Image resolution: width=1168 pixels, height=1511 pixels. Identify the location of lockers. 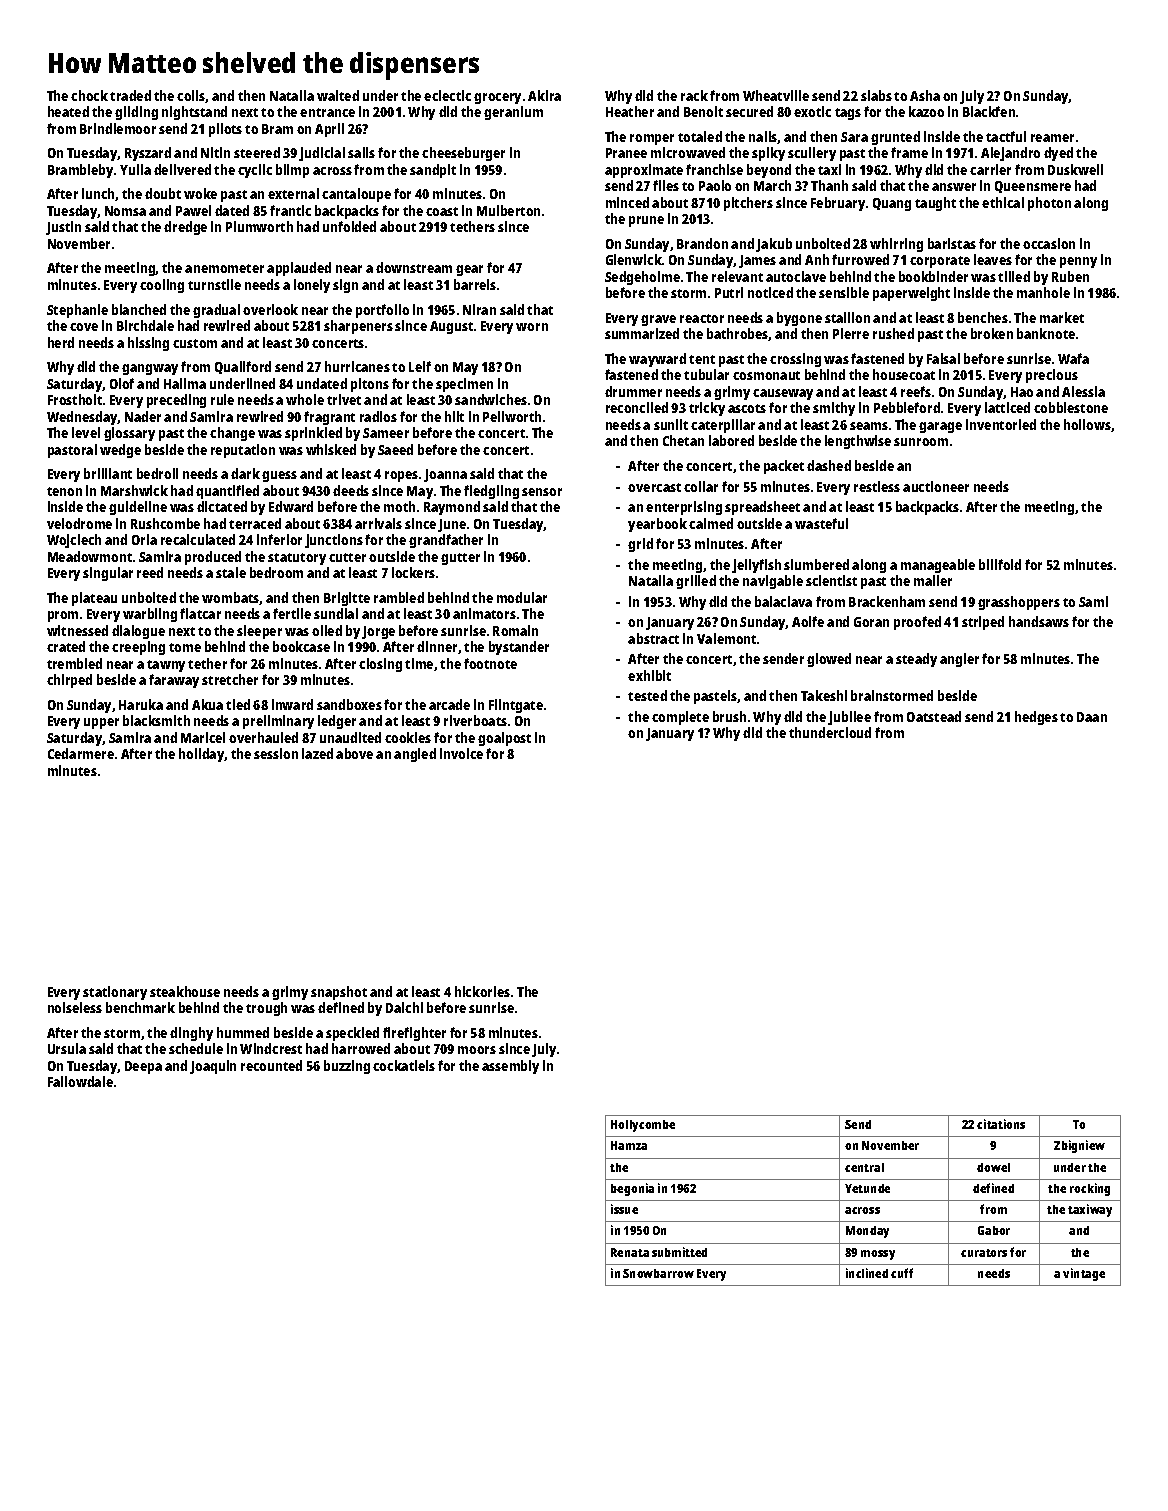
(413, 572).
